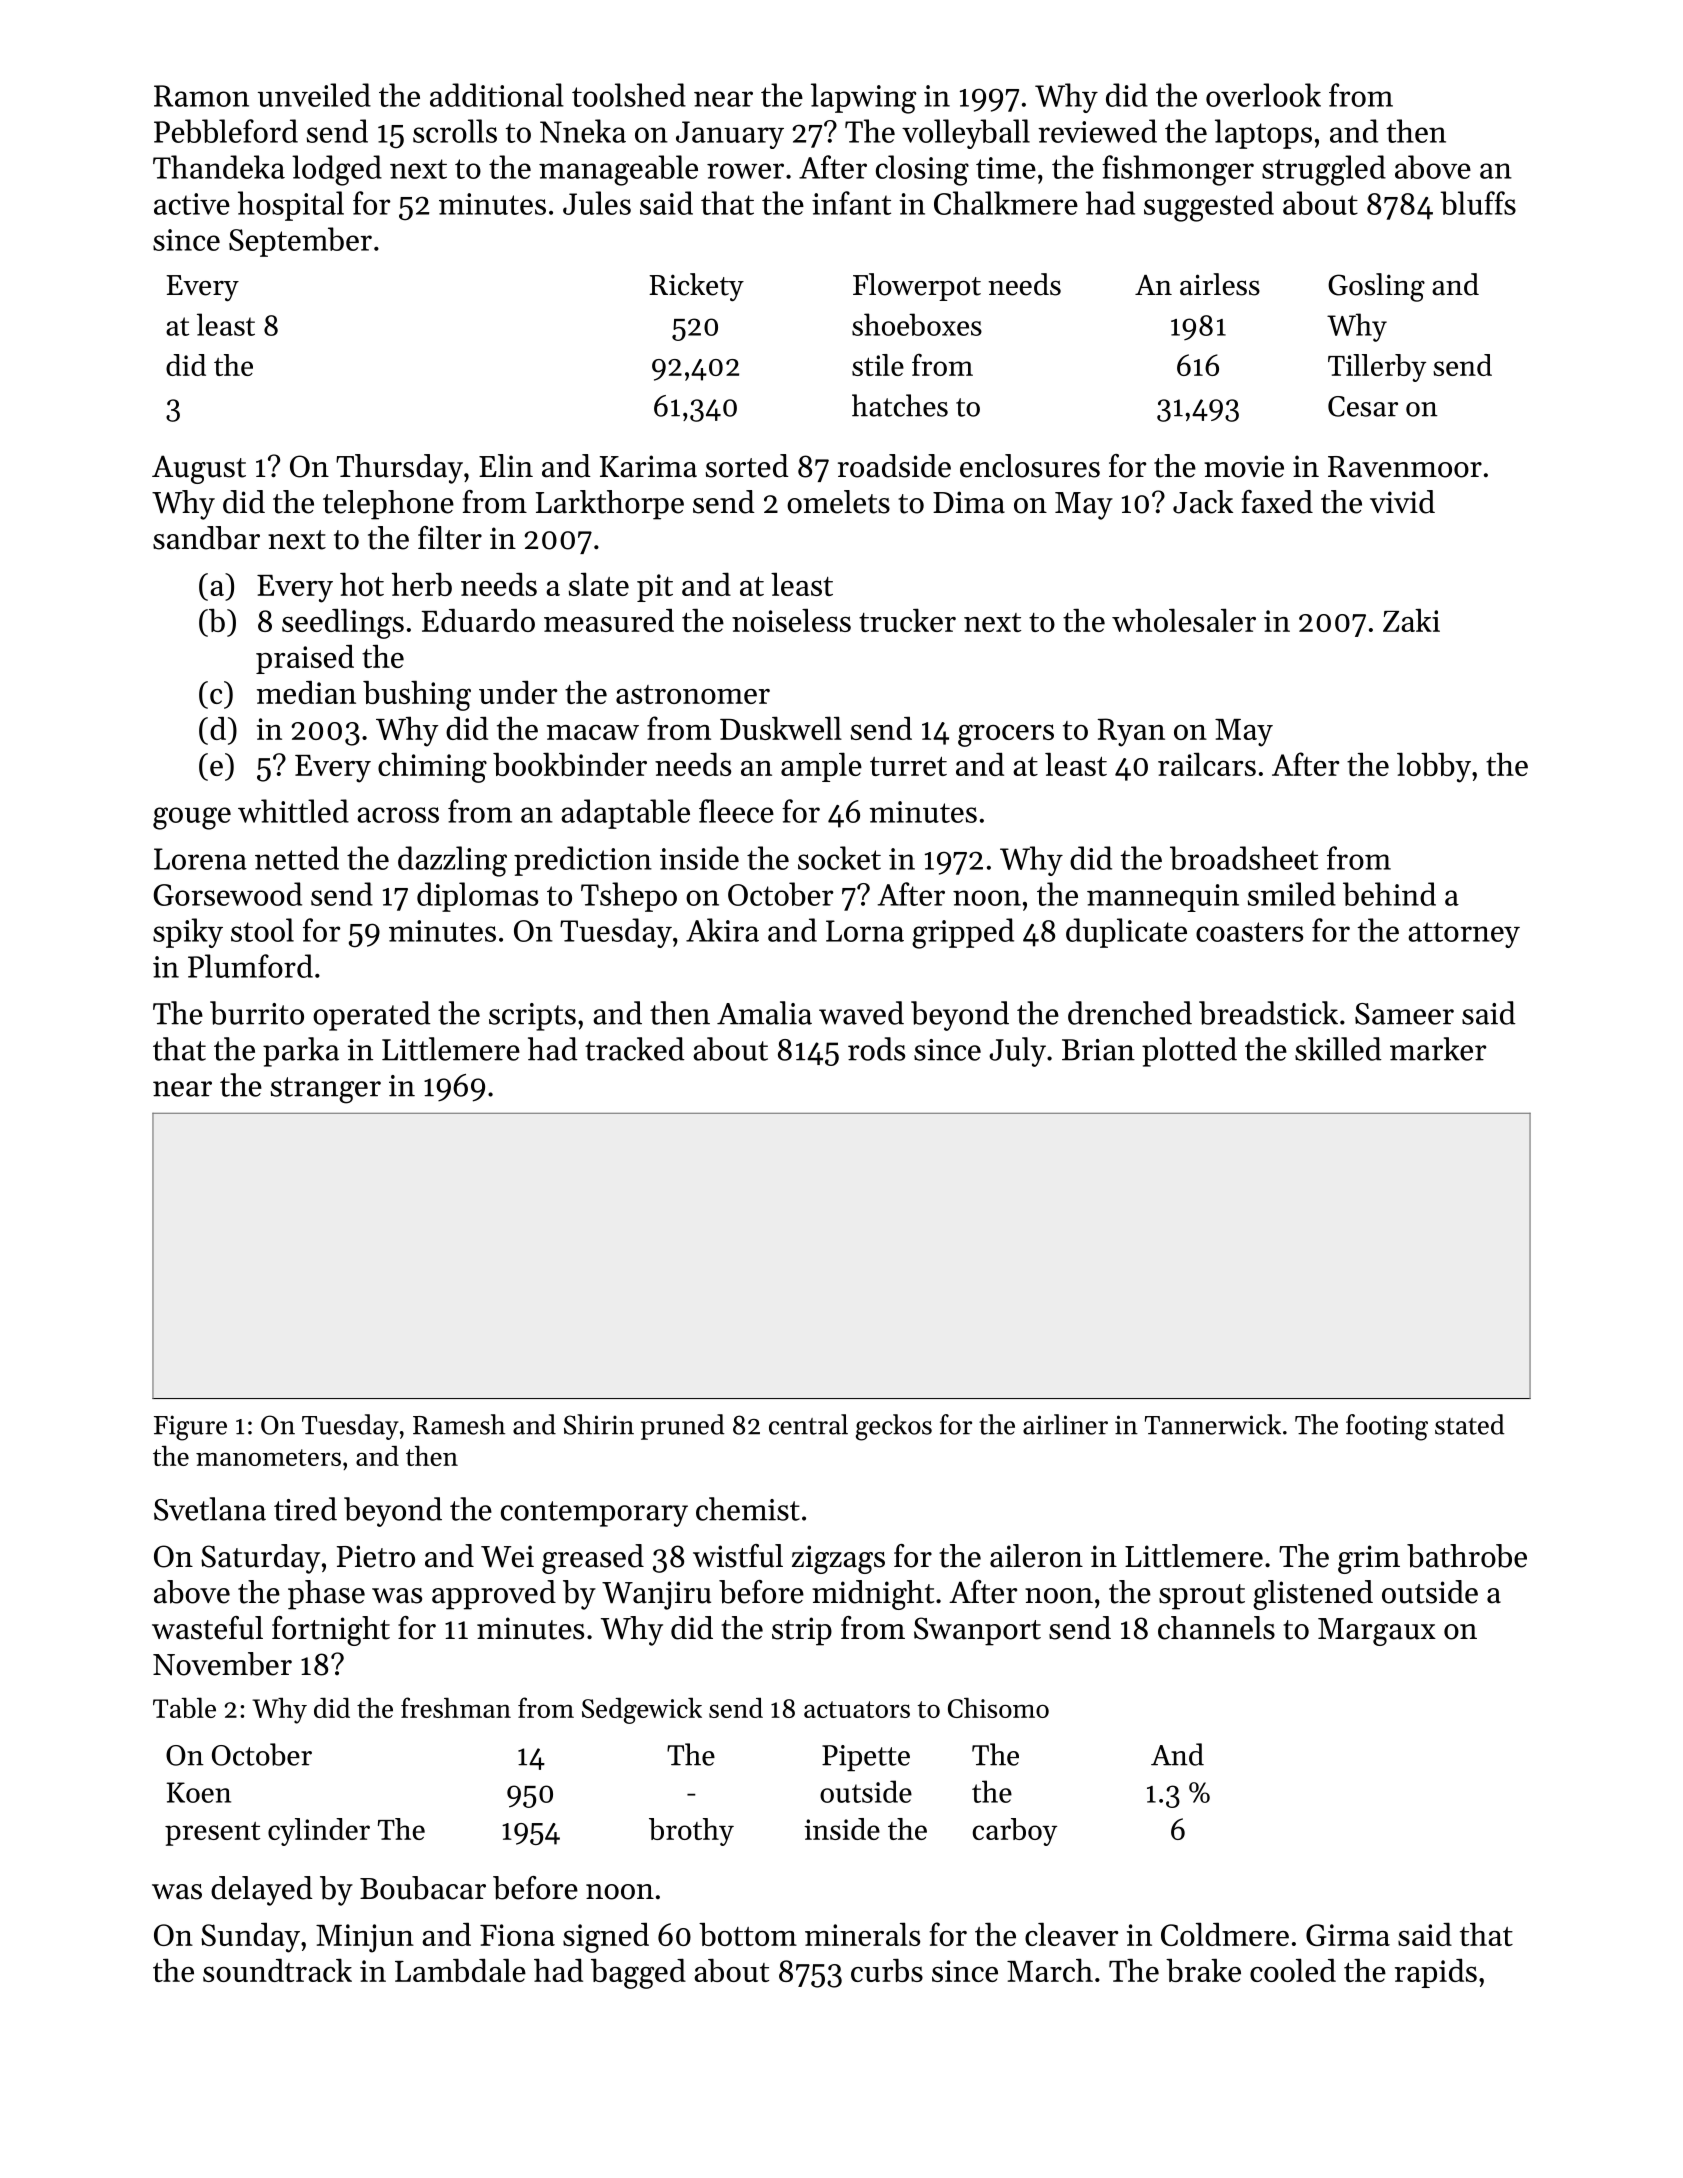  Describe the element at coordinates (201, 96) in the page. I see `Ramon` at that location.
